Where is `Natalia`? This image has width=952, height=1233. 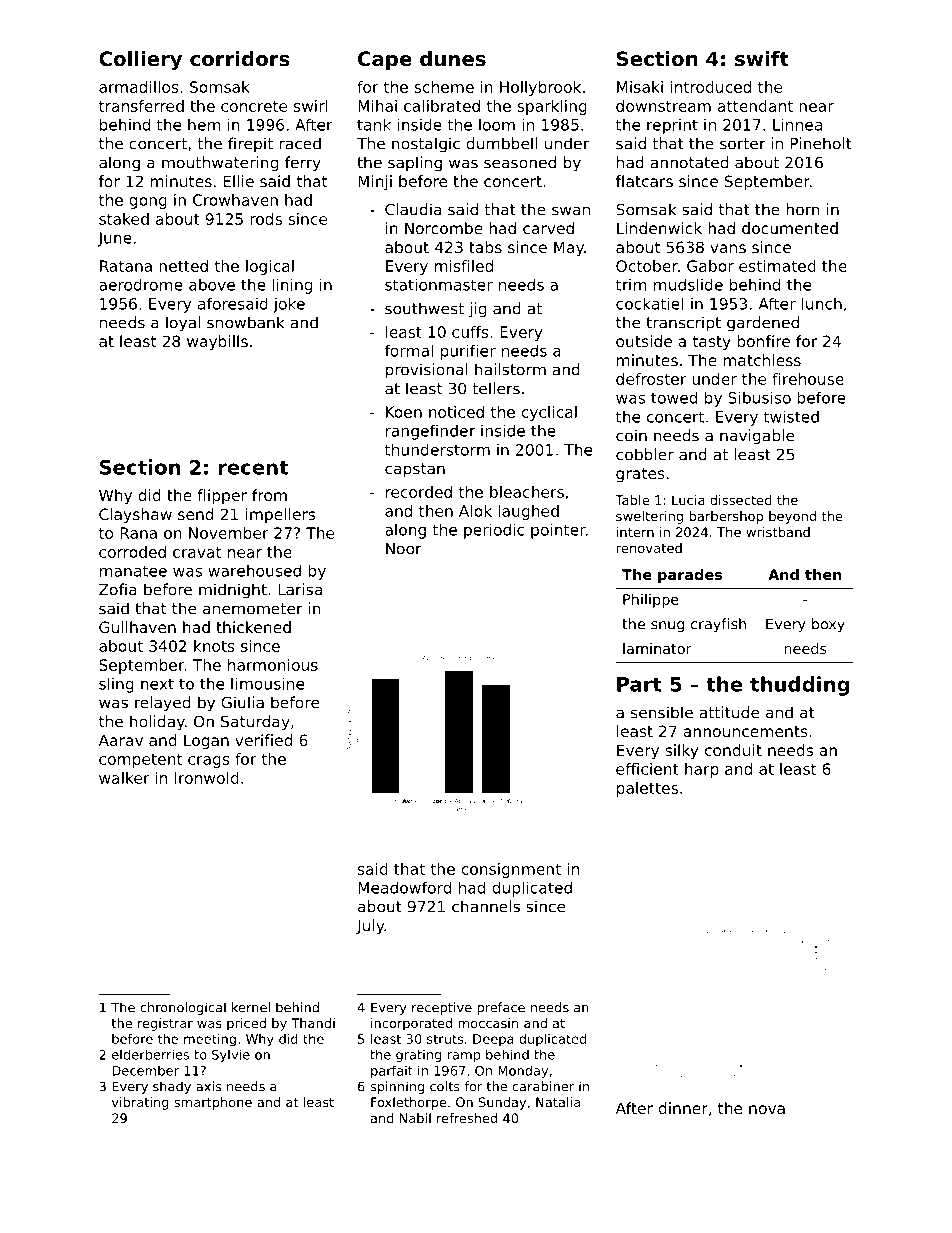
Natalia is located at coordinates (558, 1102).
